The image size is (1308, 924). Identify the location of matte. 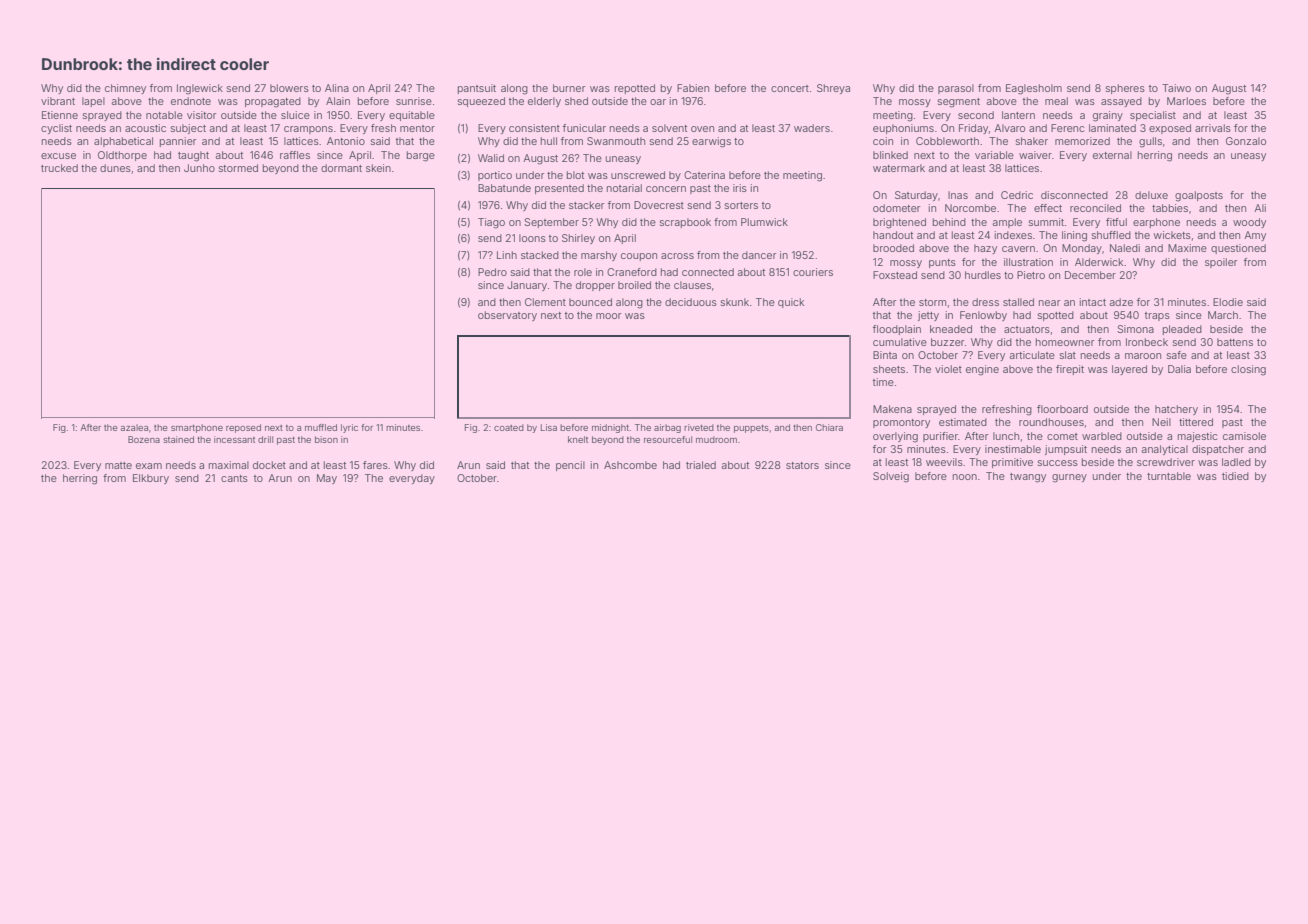
(118, 465).
